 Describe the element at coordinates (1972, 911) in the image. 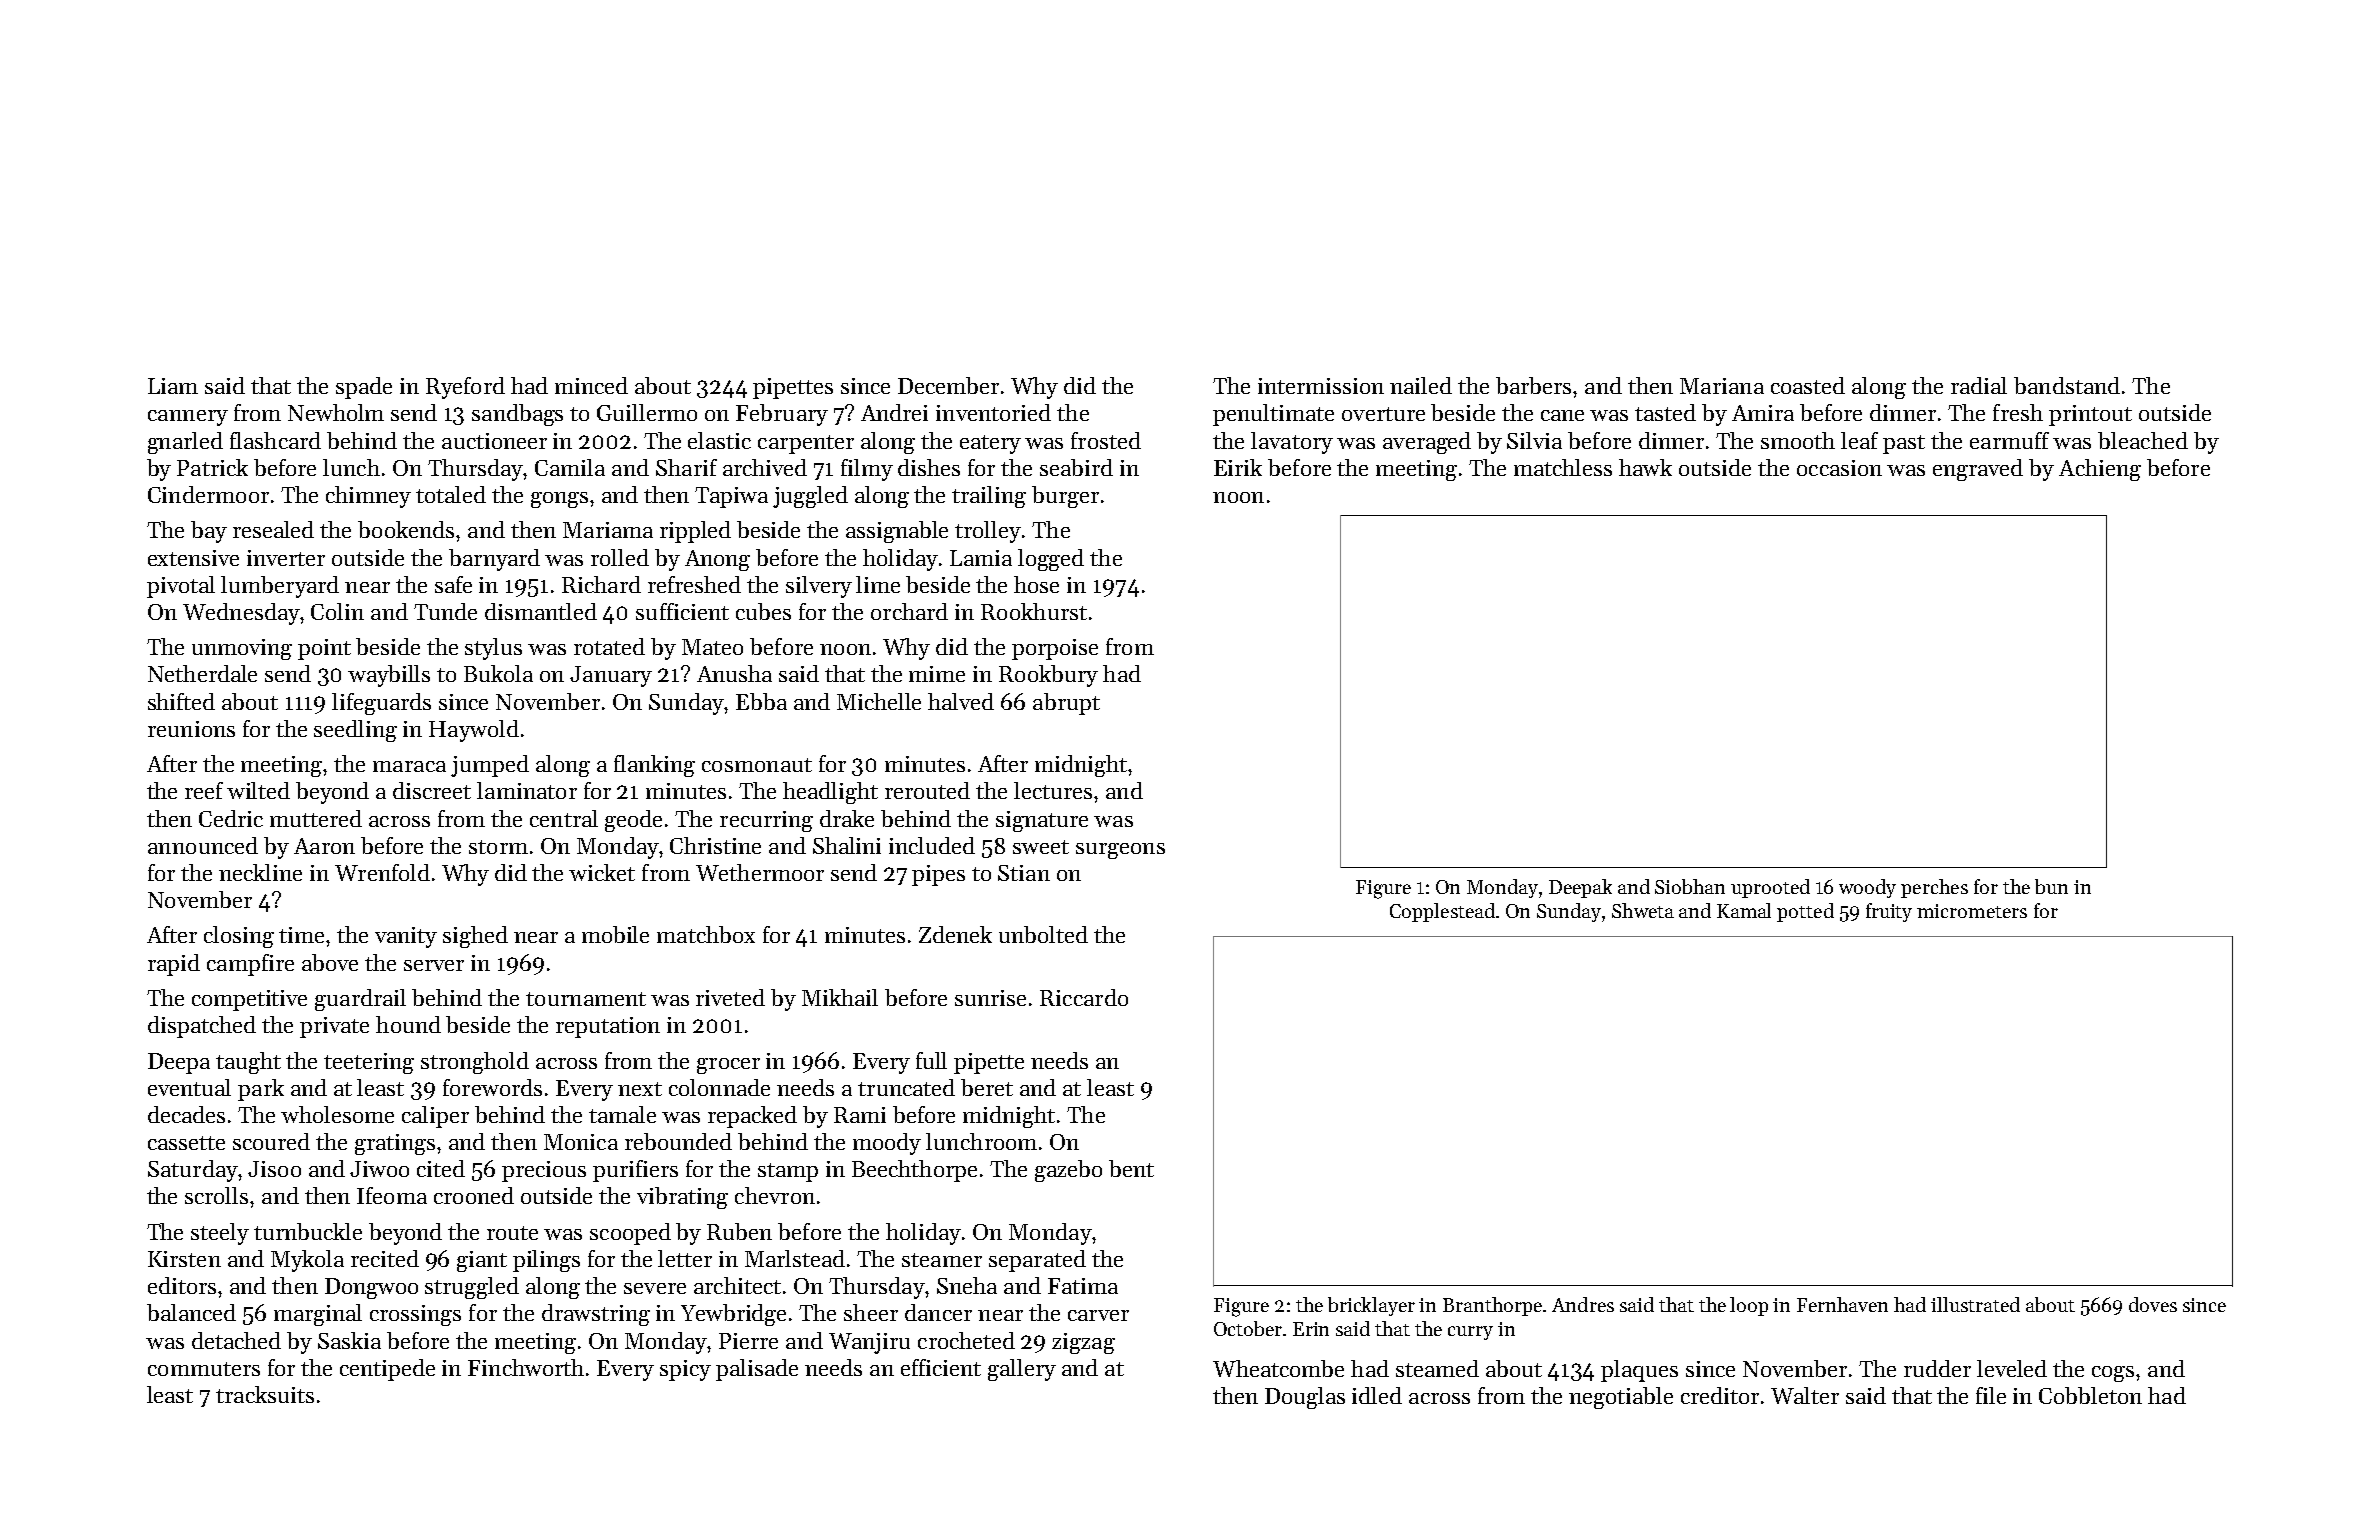

I see `micrometers` at that location.
